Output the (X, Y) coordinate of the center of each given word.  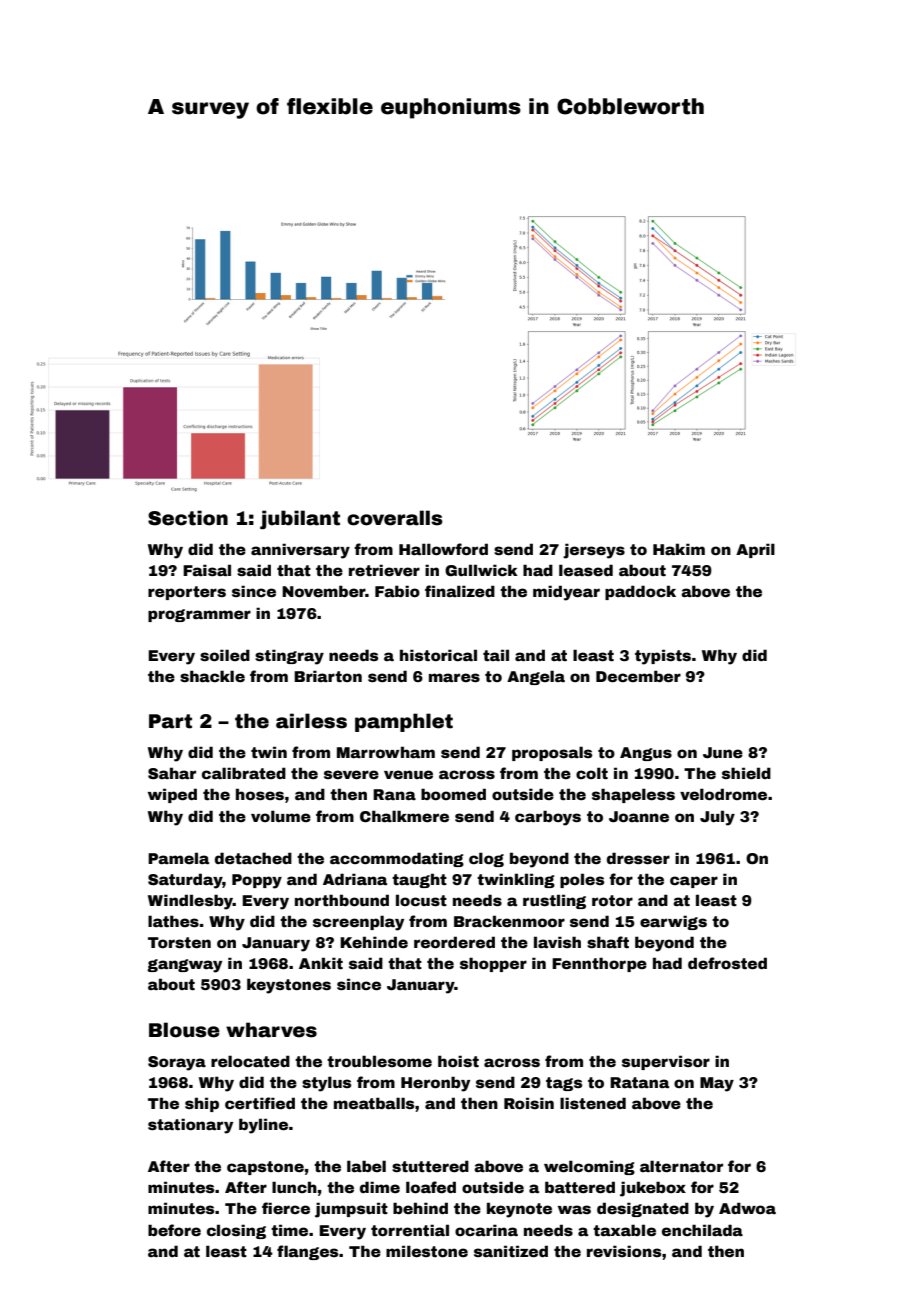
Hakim (679, 549)
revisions (624, 1251)
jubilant (300, 520)
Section (188, 518)
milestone (427, 1251)
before (174, 1230)
